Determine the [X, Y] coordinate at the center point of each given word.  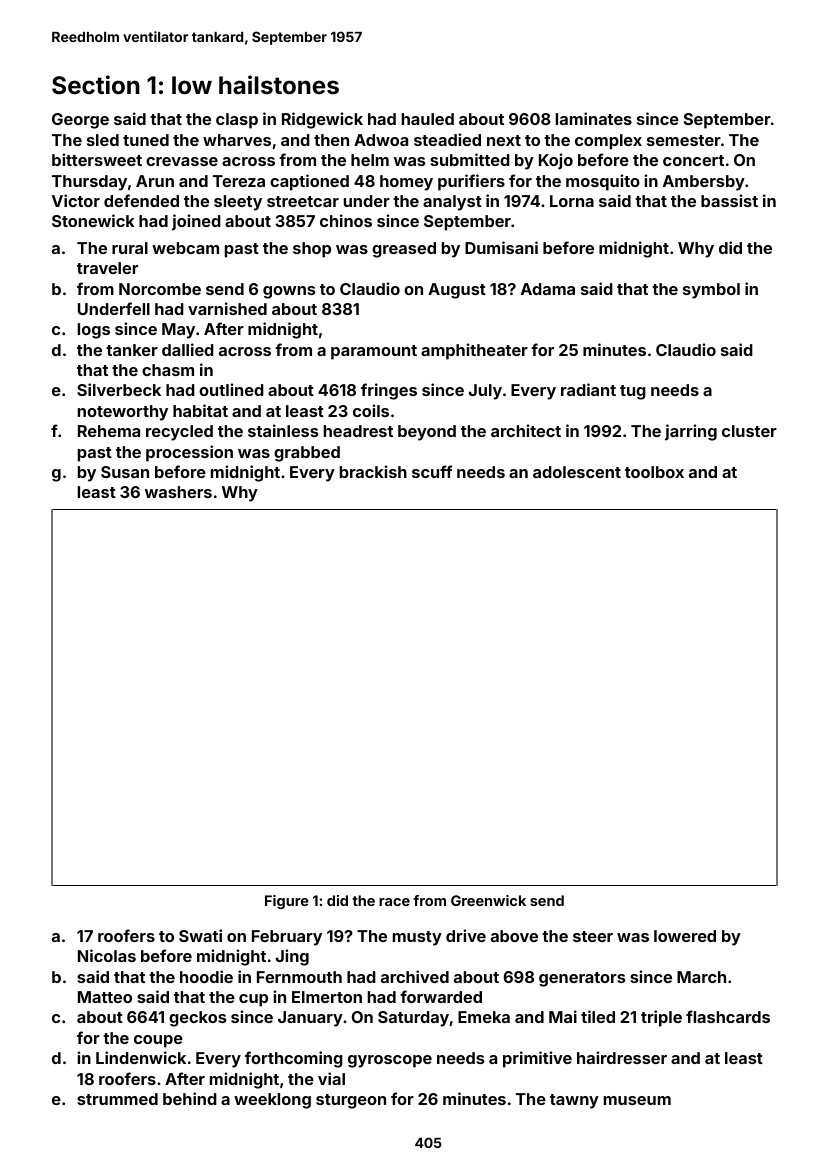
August [457, 291]
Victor [76, 200]
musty [417, 938]
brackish [373, 471]
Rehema [109, 431]
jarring [691, 432]
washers [178, 492]
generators [582, 979]
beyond [427, 433]
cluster [749, 431]
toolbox [654, 472]
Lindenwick [141, 1057]
